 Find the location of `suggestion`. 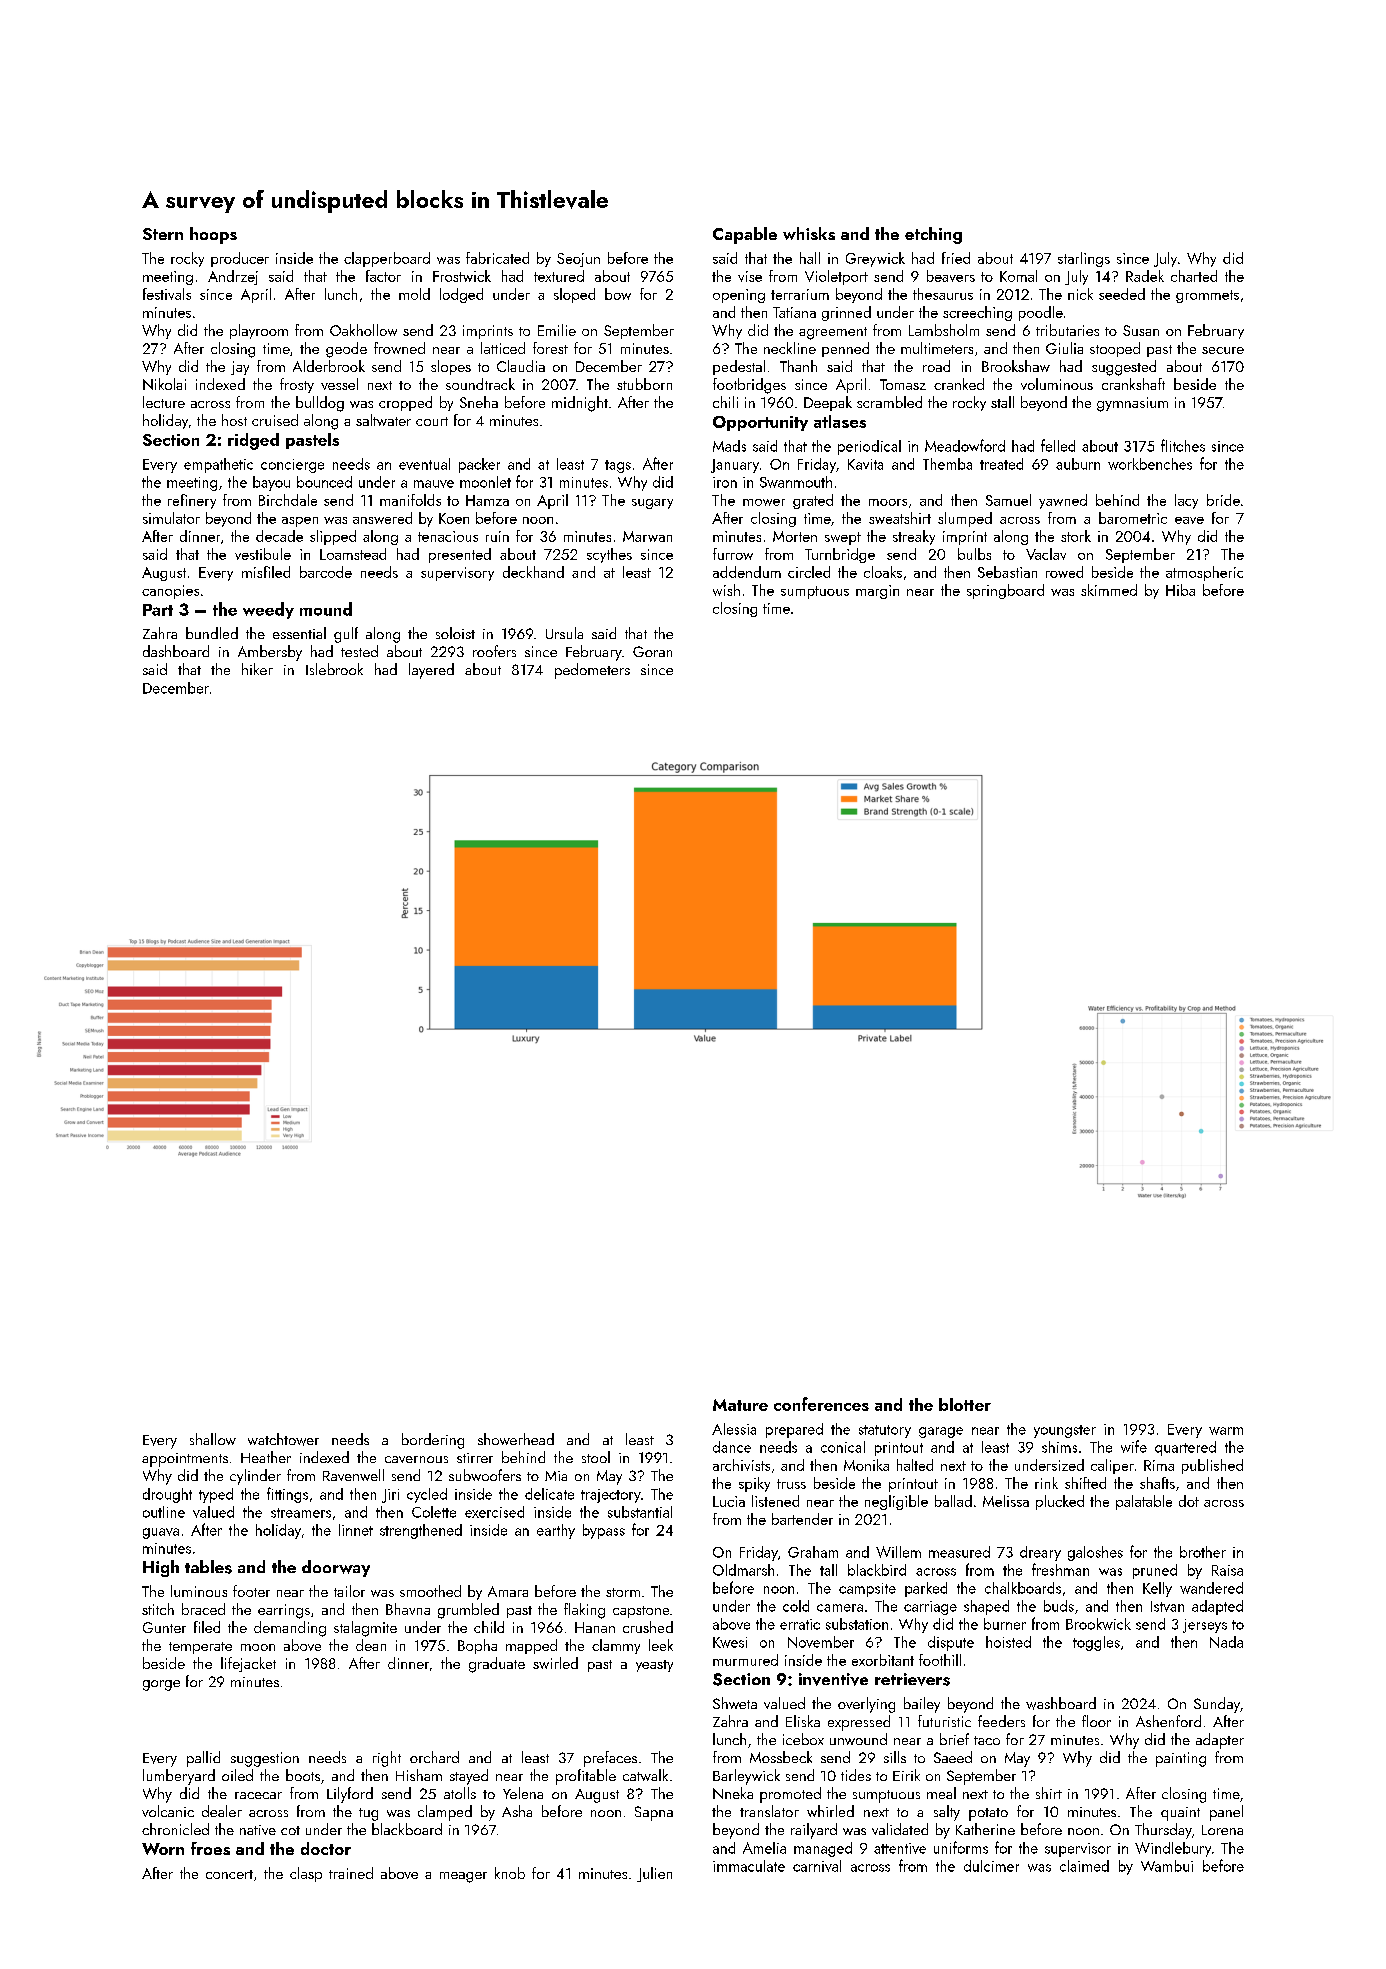

suggestion is located at coordinates (265, 1759).
